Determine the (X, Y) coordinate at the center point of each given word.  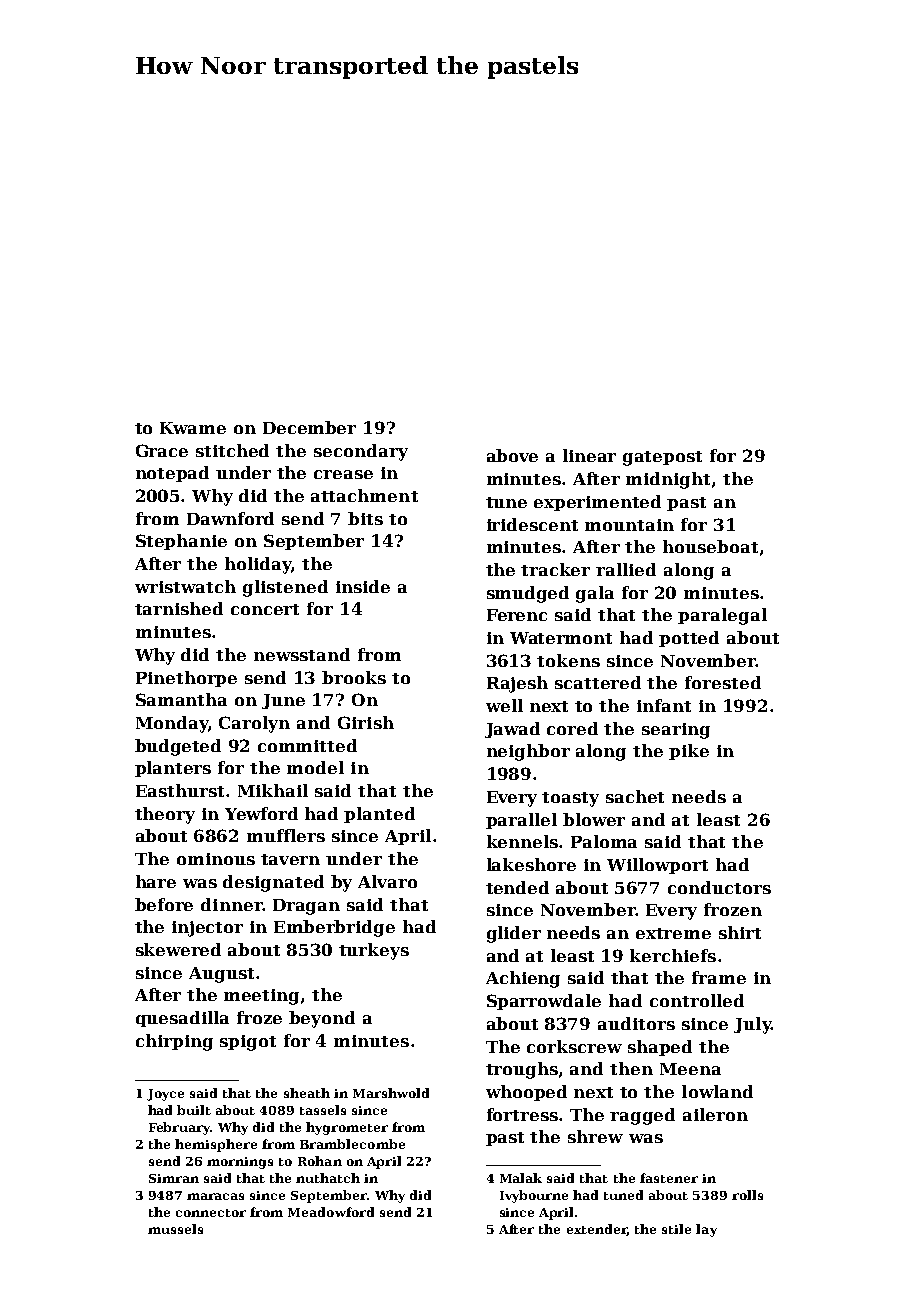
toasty (570, 799)
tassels (323, 1110)
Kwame (193, 428)
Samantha (181, 699)
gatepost (662, 458)
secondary (361, 452)
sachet (635, 796)
